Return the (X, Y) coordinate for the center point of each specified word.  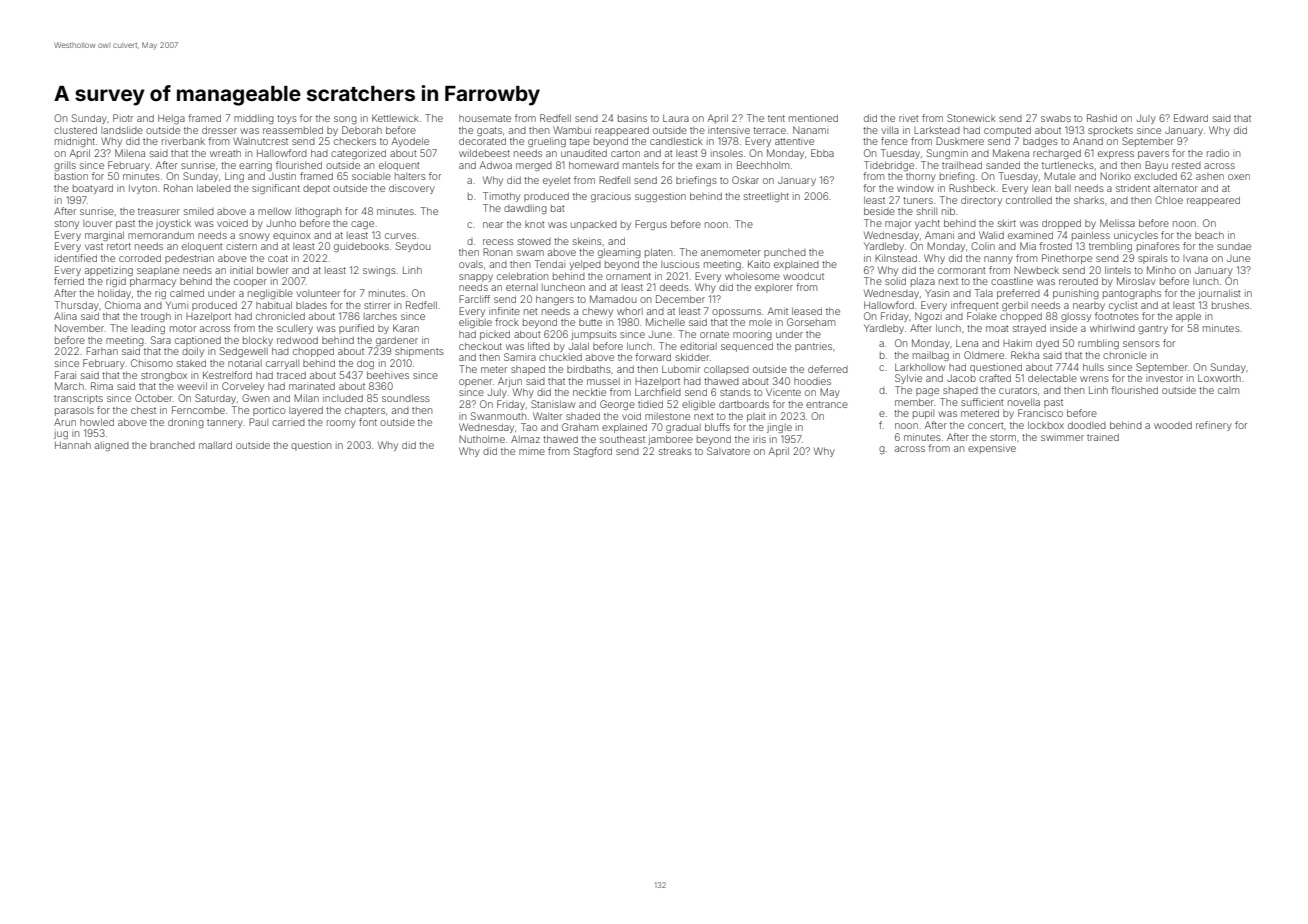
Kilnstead (896, 258)
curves (400, 236)
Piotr (123, 118)
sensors (1141, 344)
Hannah (73, 445)
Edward (1191, 118)
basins (632, 118)
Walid (991, 235)
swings (379, 271)
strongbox (164, 376)
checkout (480, 346)
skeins (587, 241)
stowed (534, 241)
